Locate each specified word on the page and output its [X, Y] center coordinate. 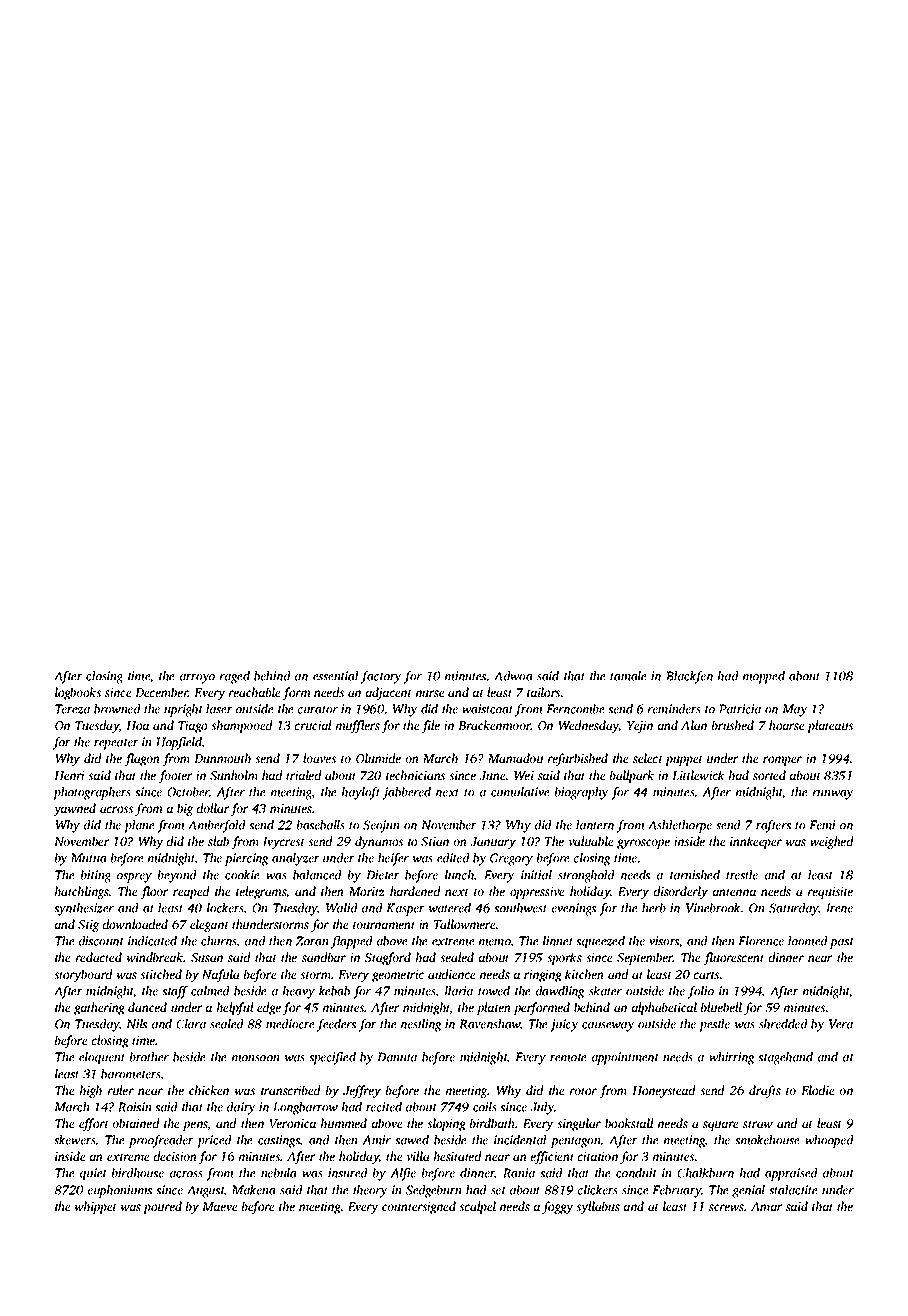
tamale [628, 676]
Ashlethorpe [680, 826]
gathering [99, 1008]
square [721, 1126]
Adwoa [513, 676]
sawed [412, 1140]
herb [654, 908]
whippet [96, 1207]
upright [183, 710]
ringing [543, 976]
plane [139, 826]
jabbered [407, 793]
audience [452, 974]
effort [94, 1124]
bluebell [721, 1007]
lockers [225, 908]
